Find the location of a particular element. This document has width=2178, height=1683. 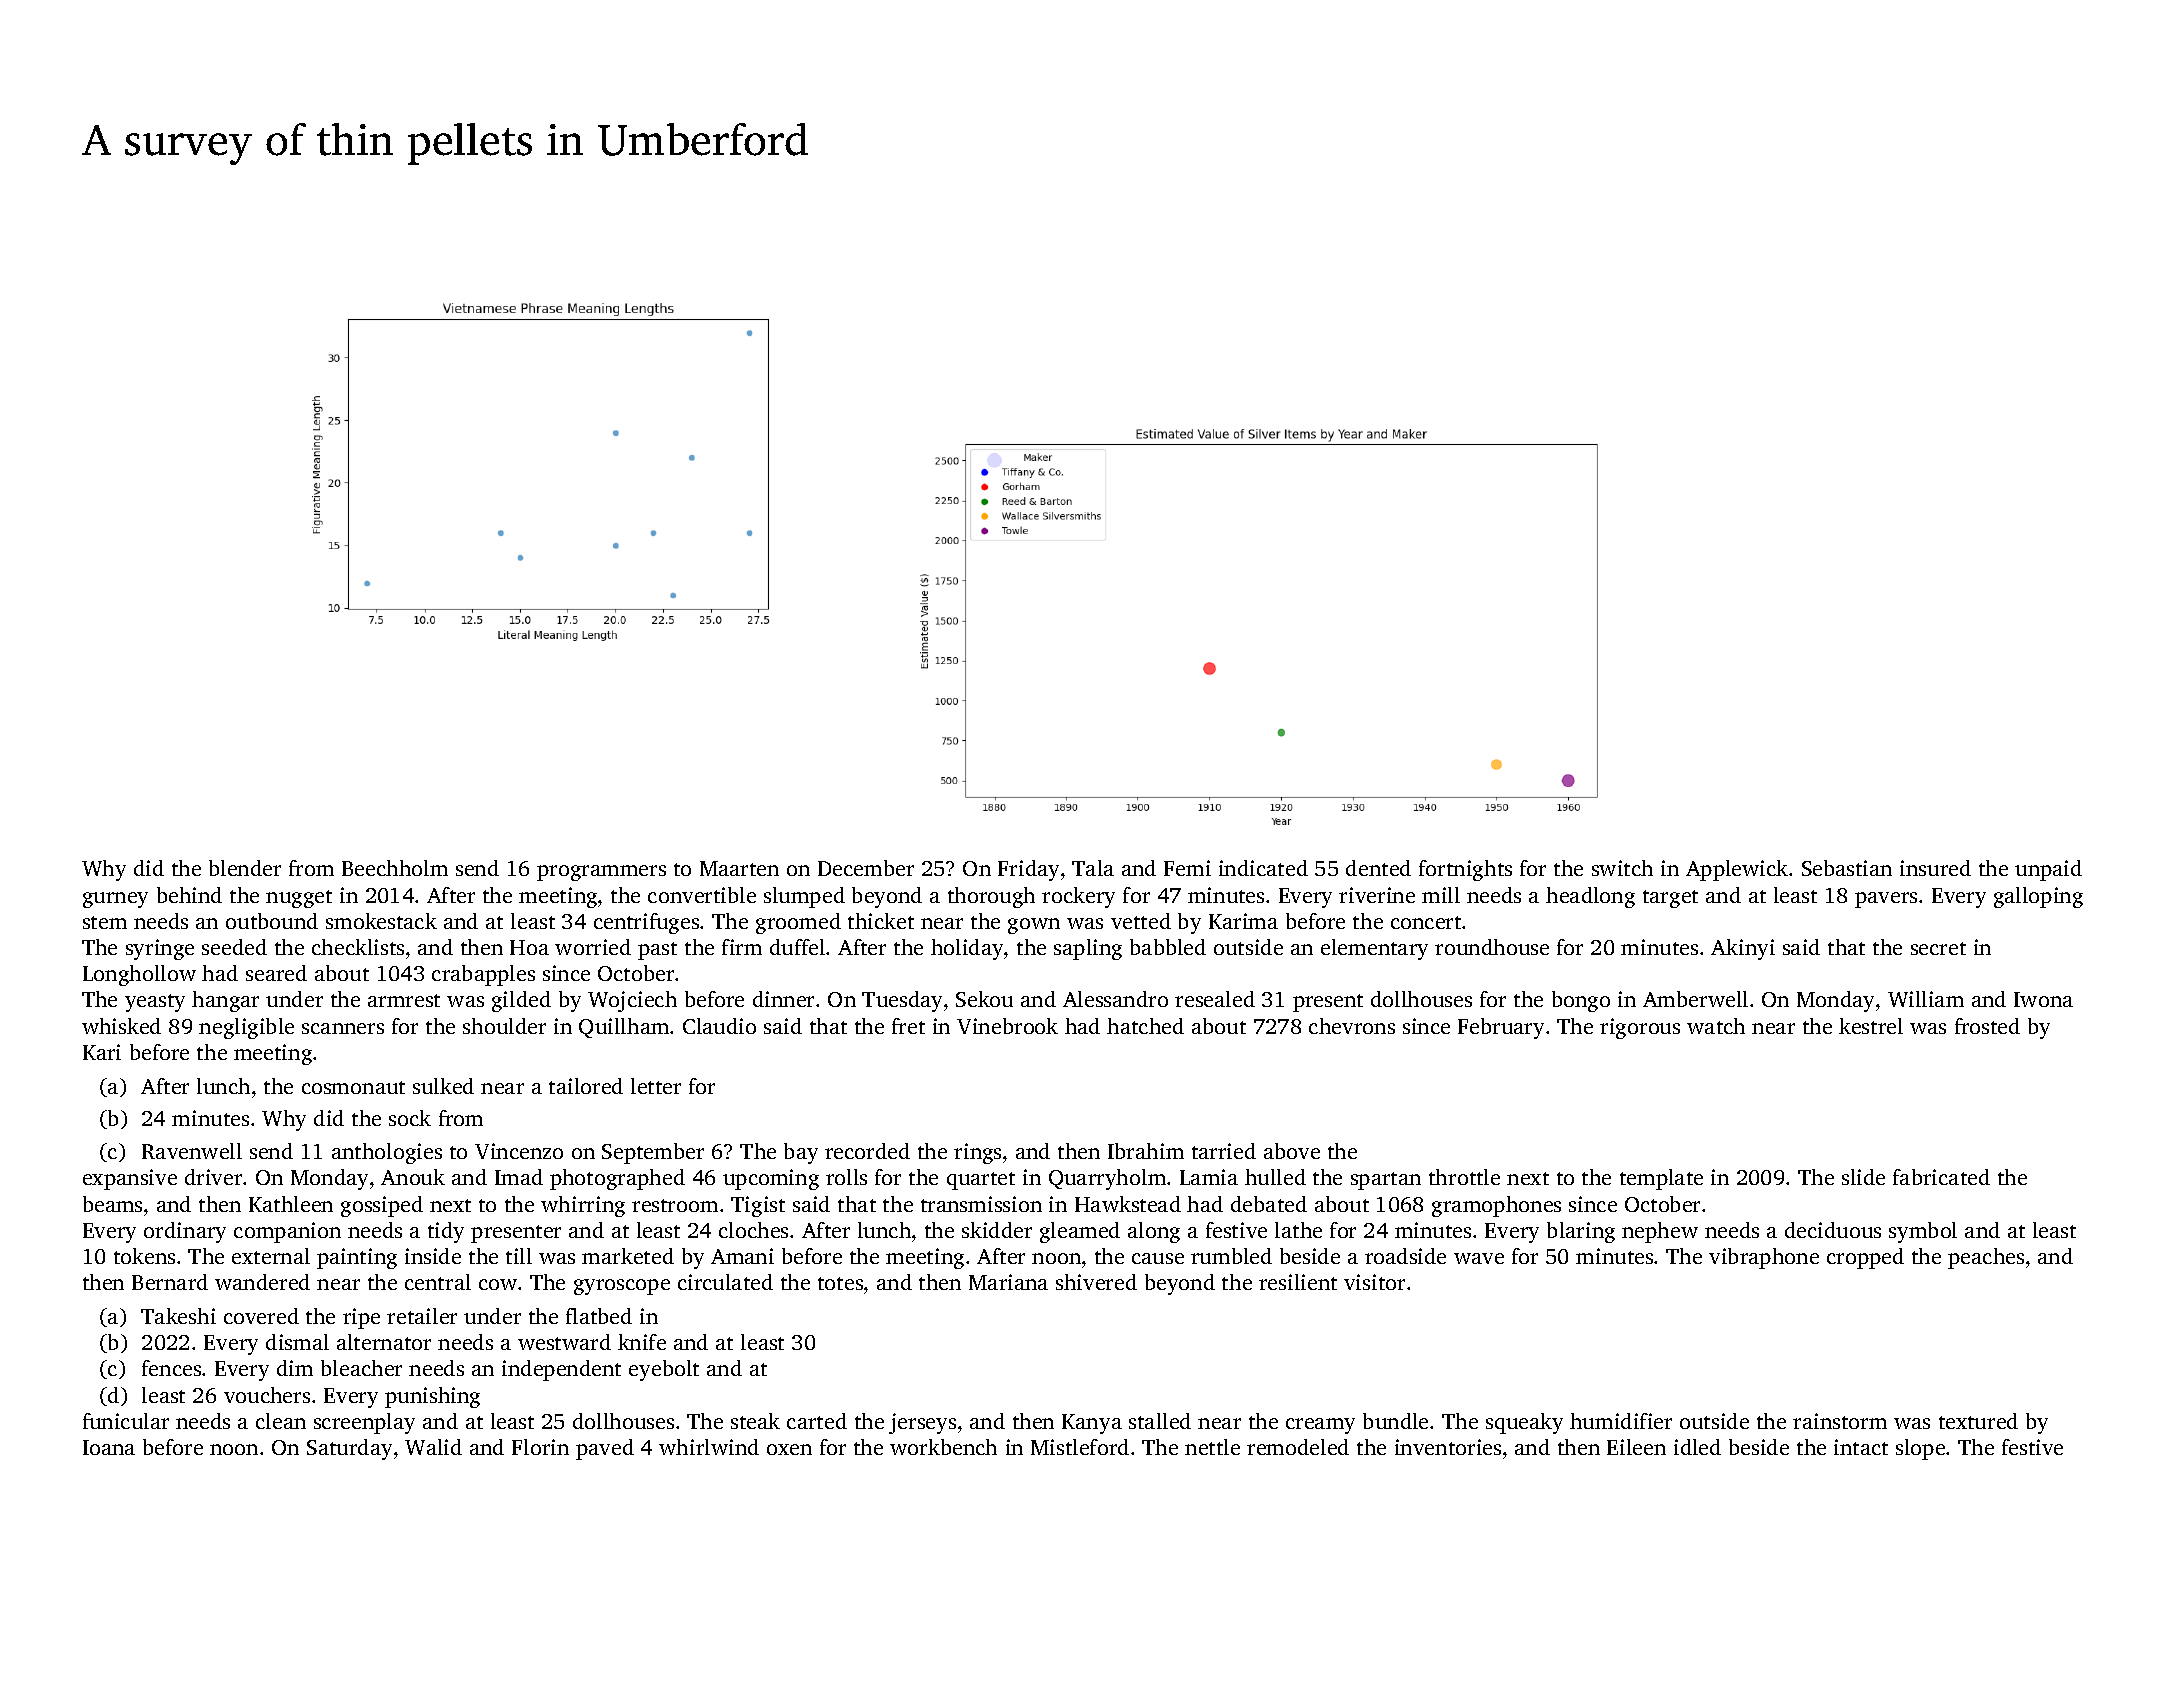

William is located at coordinates (1926, 999).
